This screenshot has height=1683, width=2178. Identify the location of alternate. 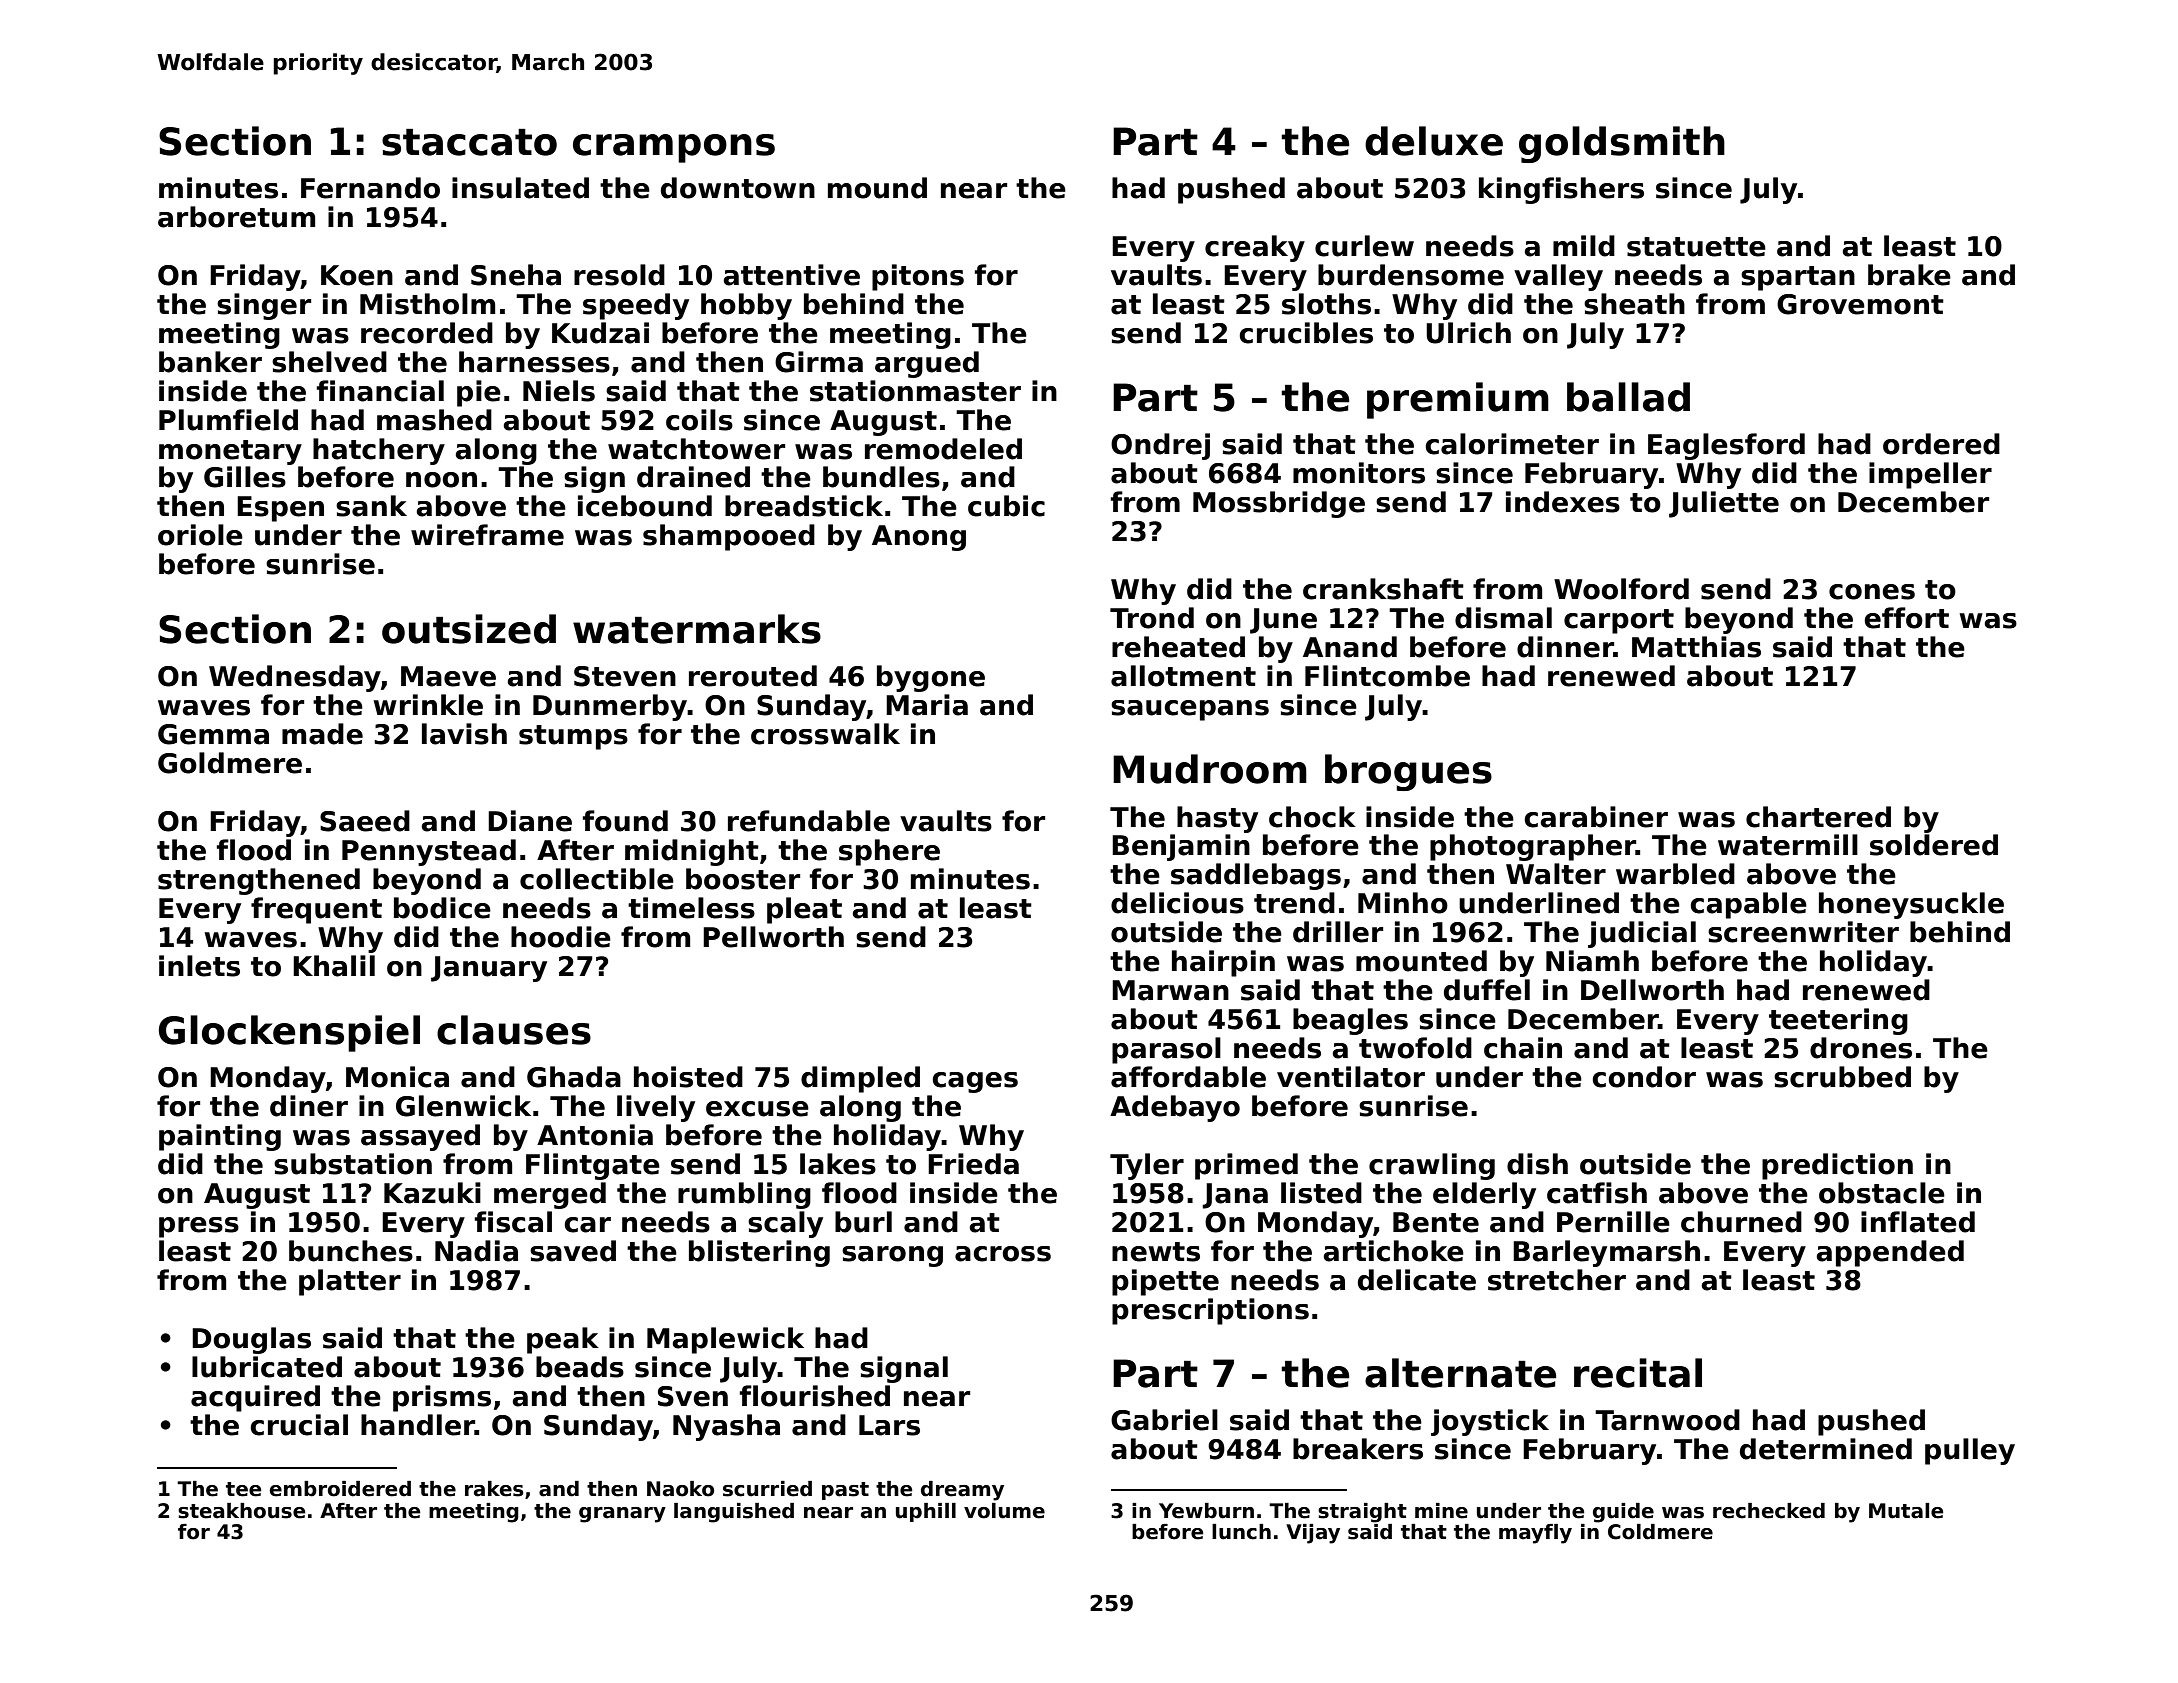
(1460, 1373).
